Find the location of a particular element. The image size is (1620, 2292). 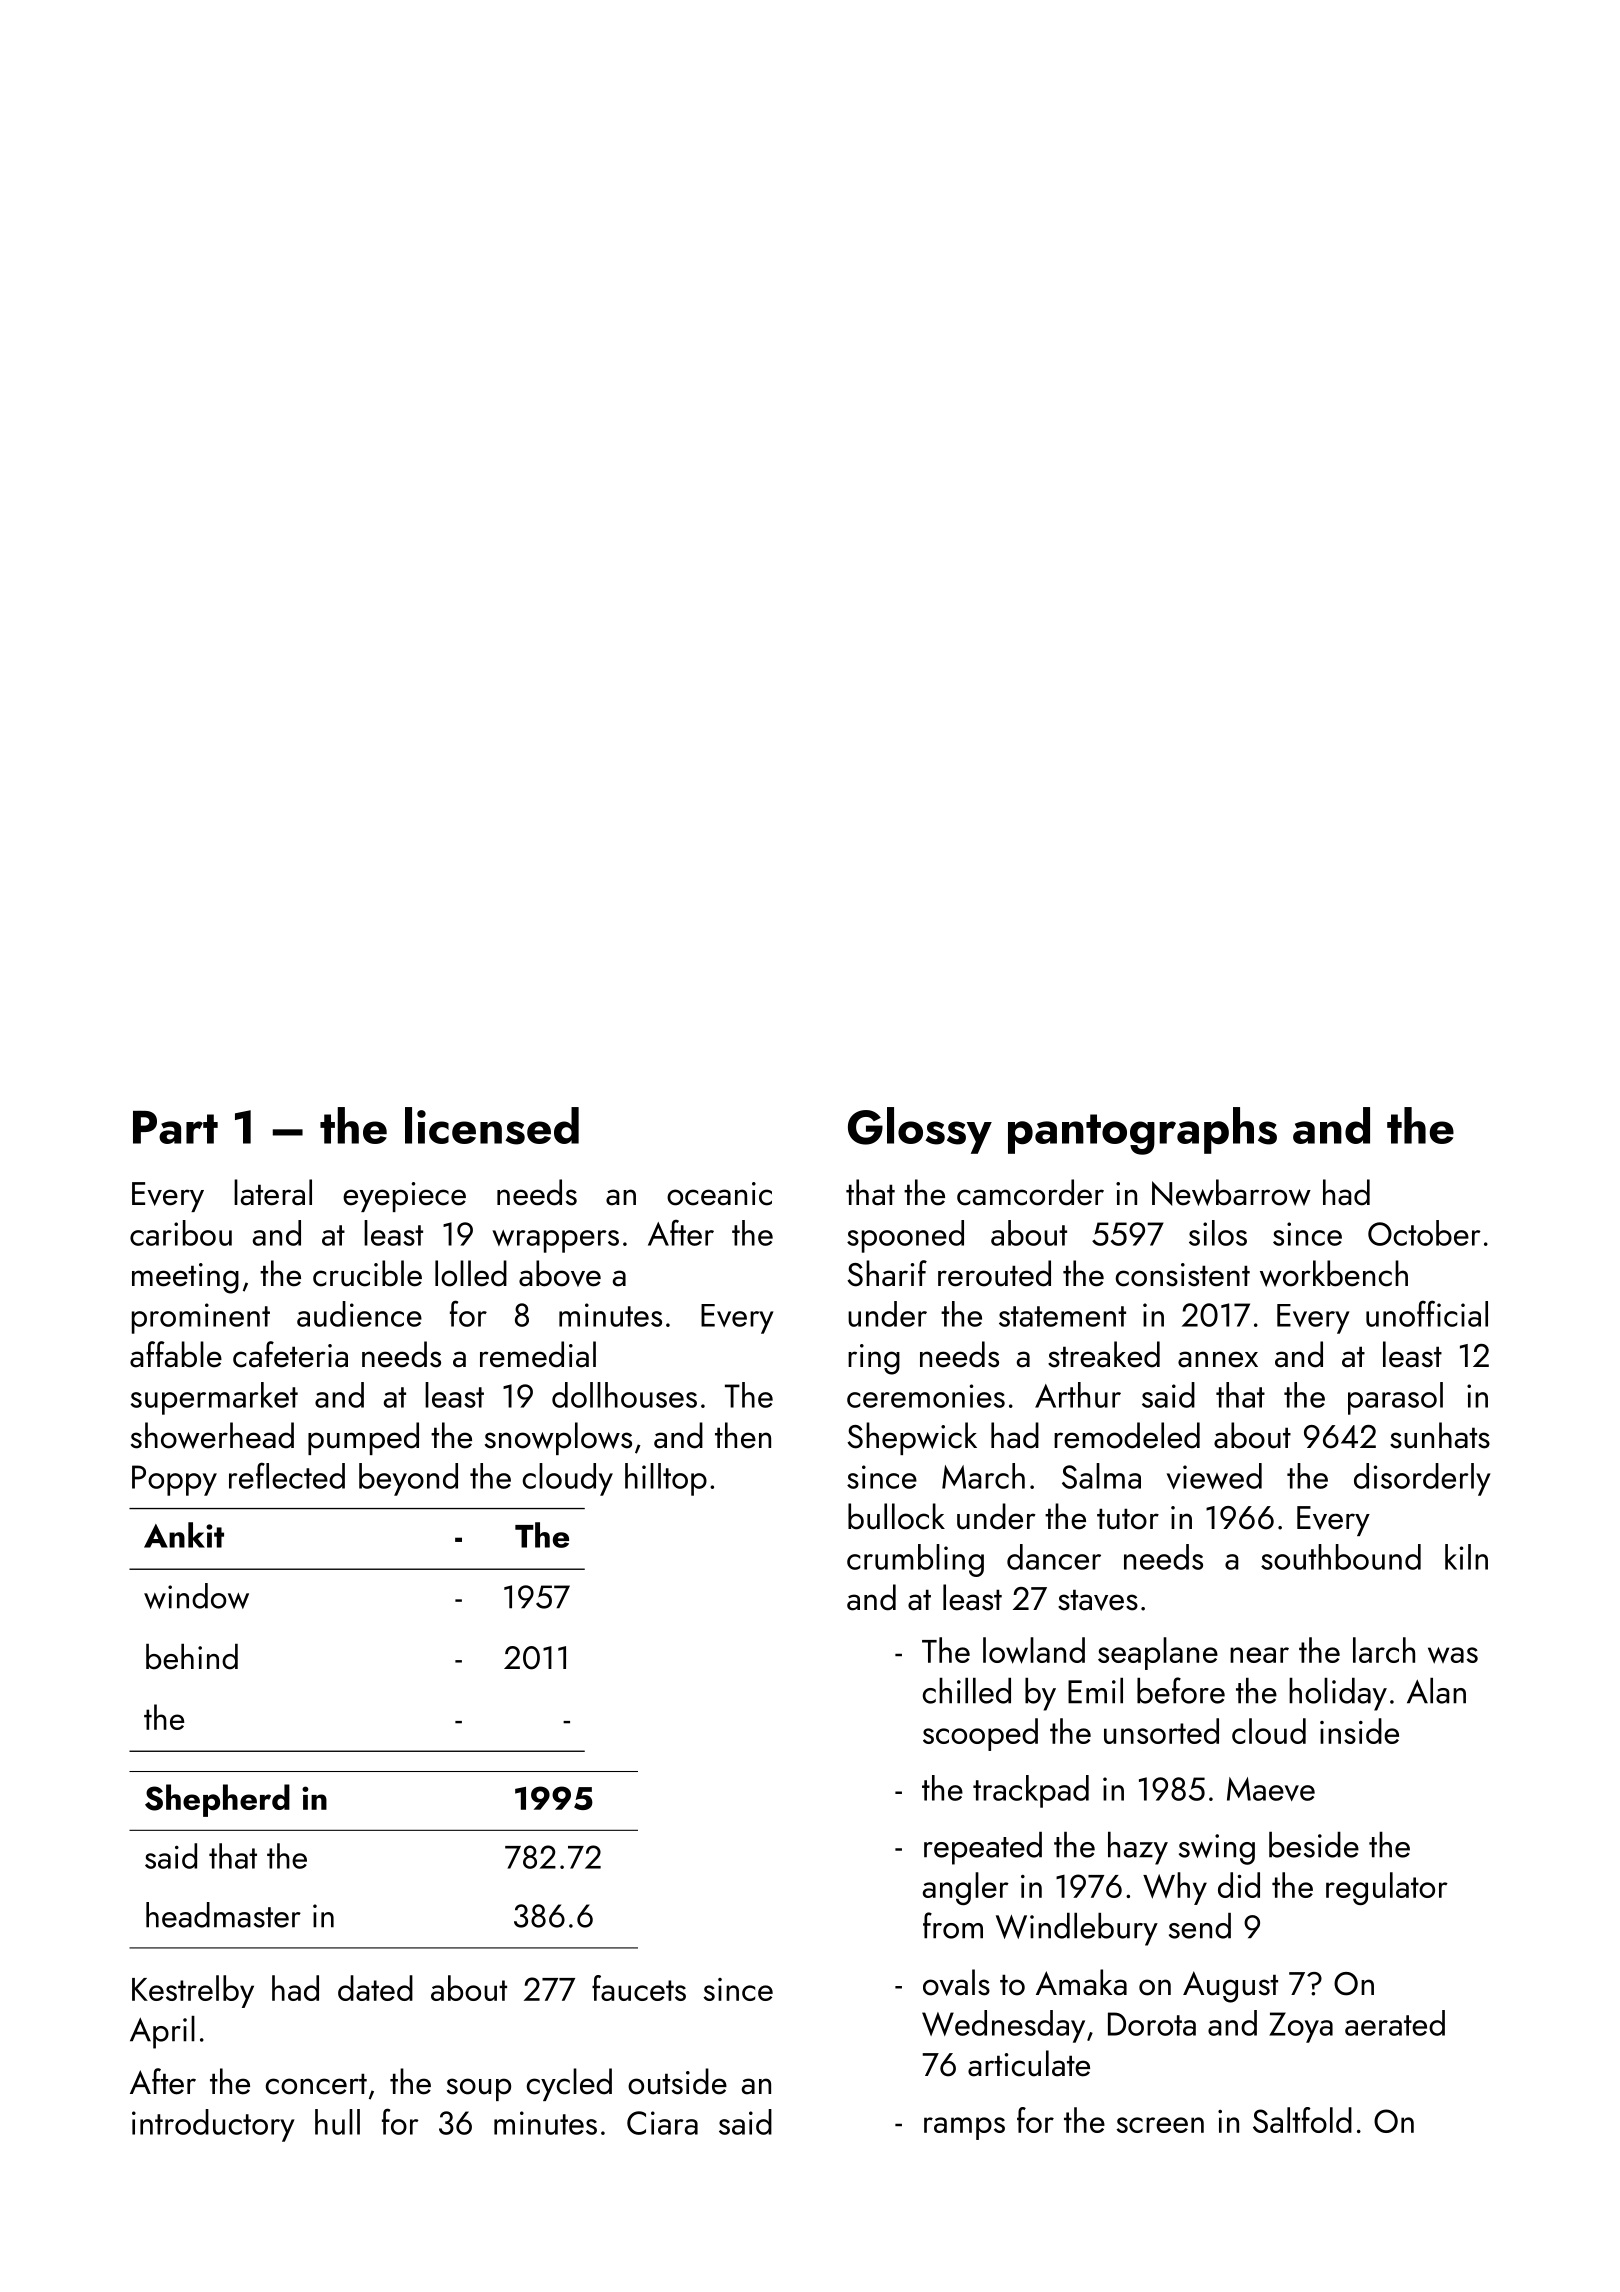

swing is located at coordinates (1217, 1849).
